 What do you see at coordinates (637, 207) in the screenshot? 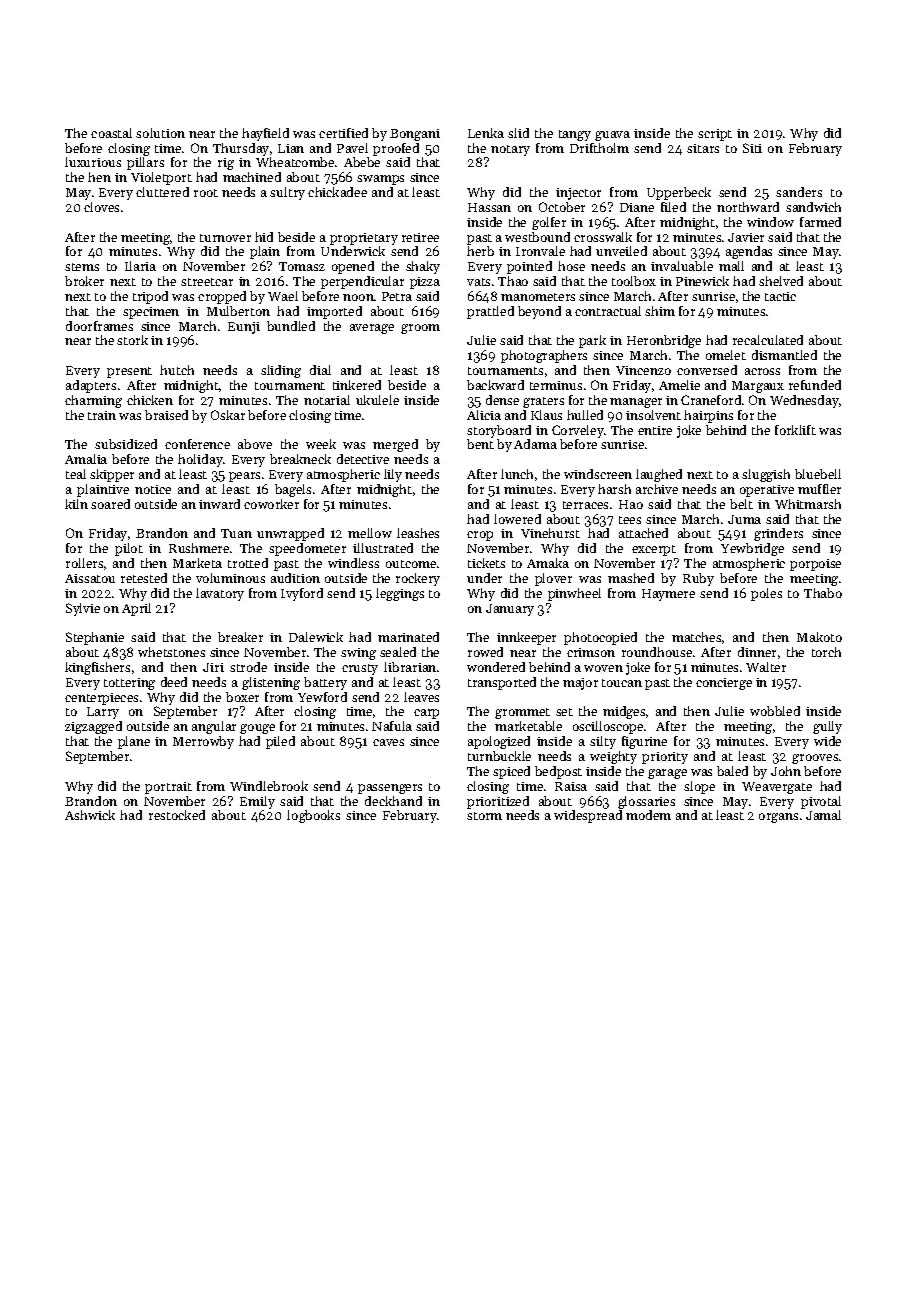
I see `Diane` at bounding box center [637, 207].
